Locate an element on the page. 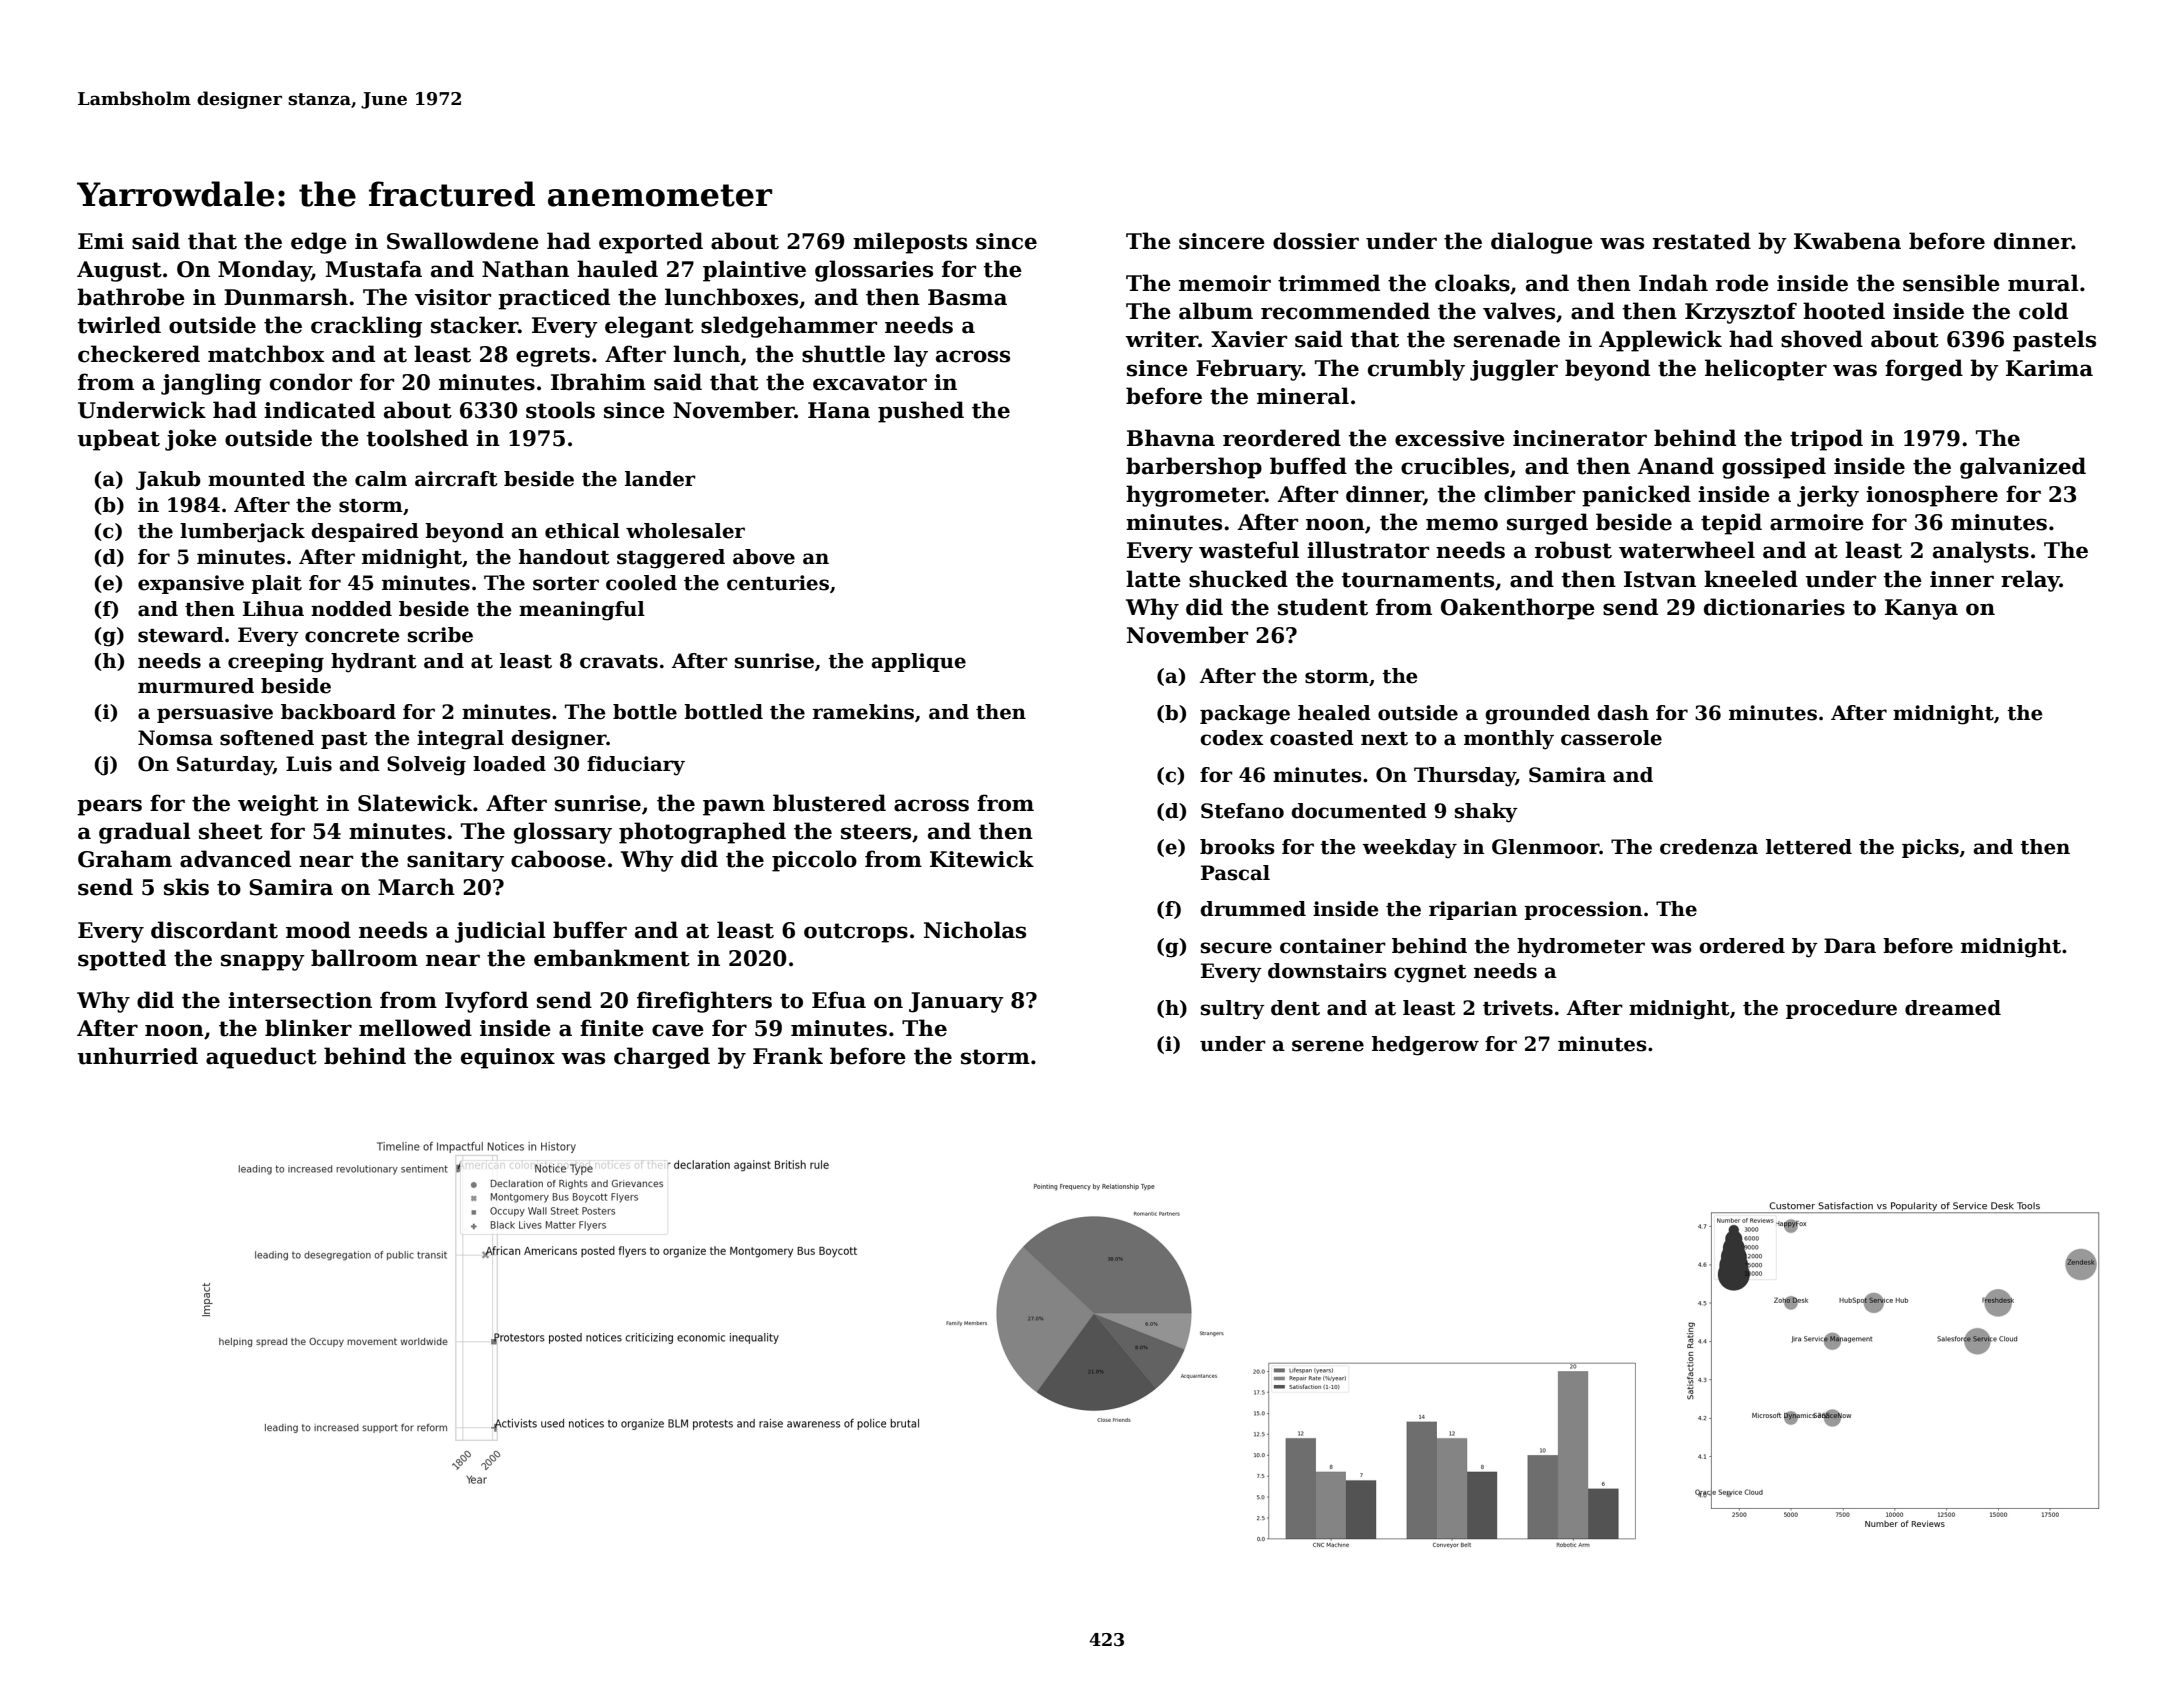 Image resolution: width=2178 pixels, height=1683 pixels. latte is located at coordinates (1153, 579).
